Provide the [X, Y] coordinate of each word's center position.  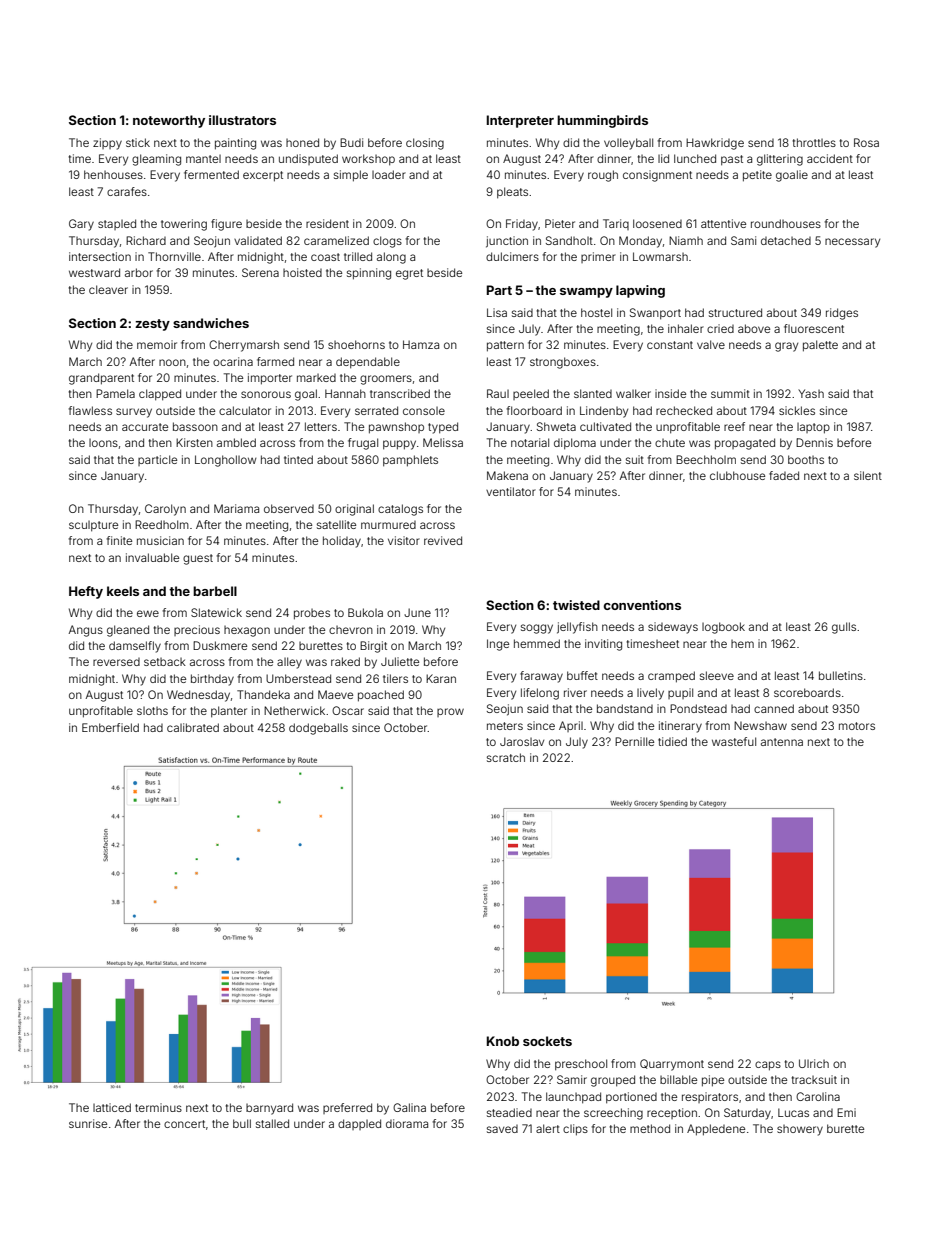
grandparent [101, 379]
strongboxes [563, 363]
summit [730, 393]
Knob [503, 1041]
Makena [507, 475]
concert [184, 1124]
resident [327, 223]
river [575, 692]
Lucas [793, 1112]
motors [857, 726]
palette [820, 346]
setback [165, 662]
